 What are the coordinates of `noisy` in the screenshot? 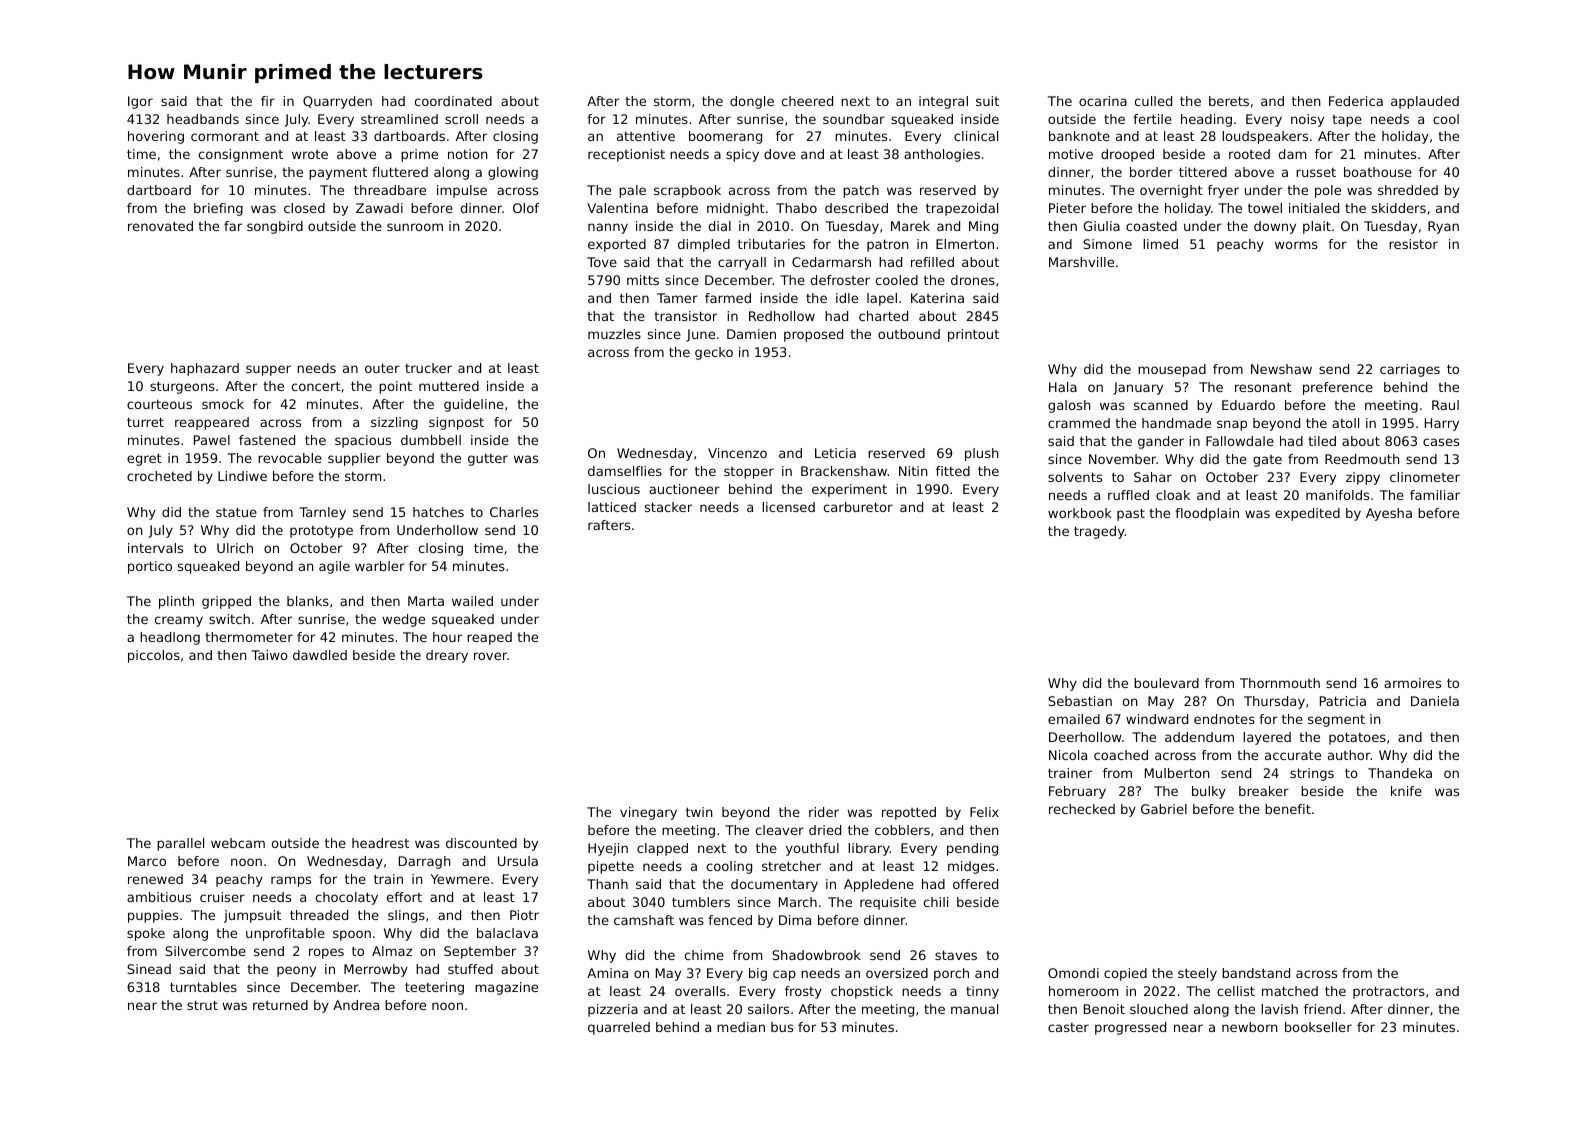 It's located at (1307, 120).
